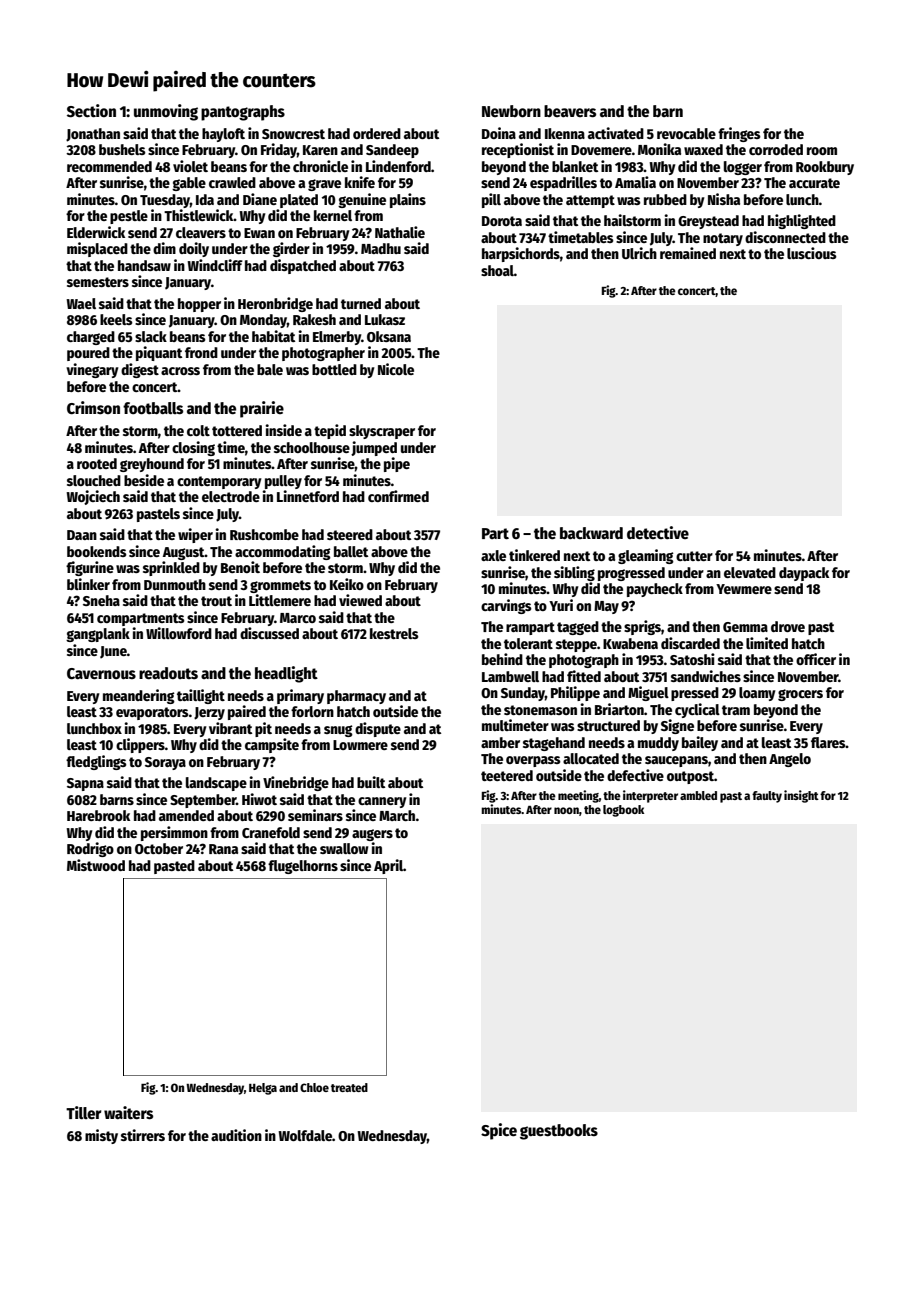 The width and height of the image is (924, 1308). What do you see at coordinates (804, 574) in the image?
I see `daypack` at bounding box center [804, 574].
